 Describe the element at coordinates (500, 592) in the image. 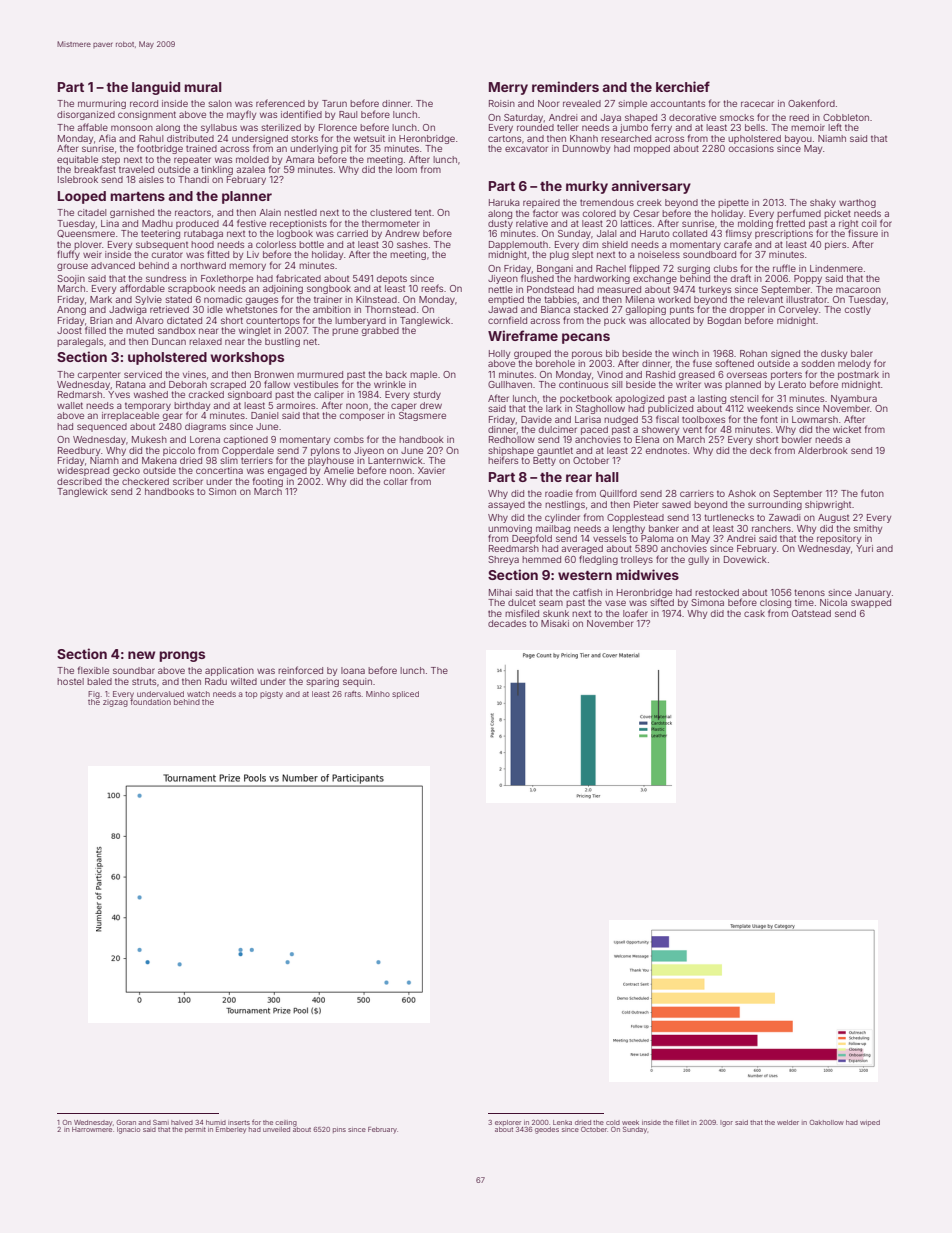

I see `Mihai` at that location.
